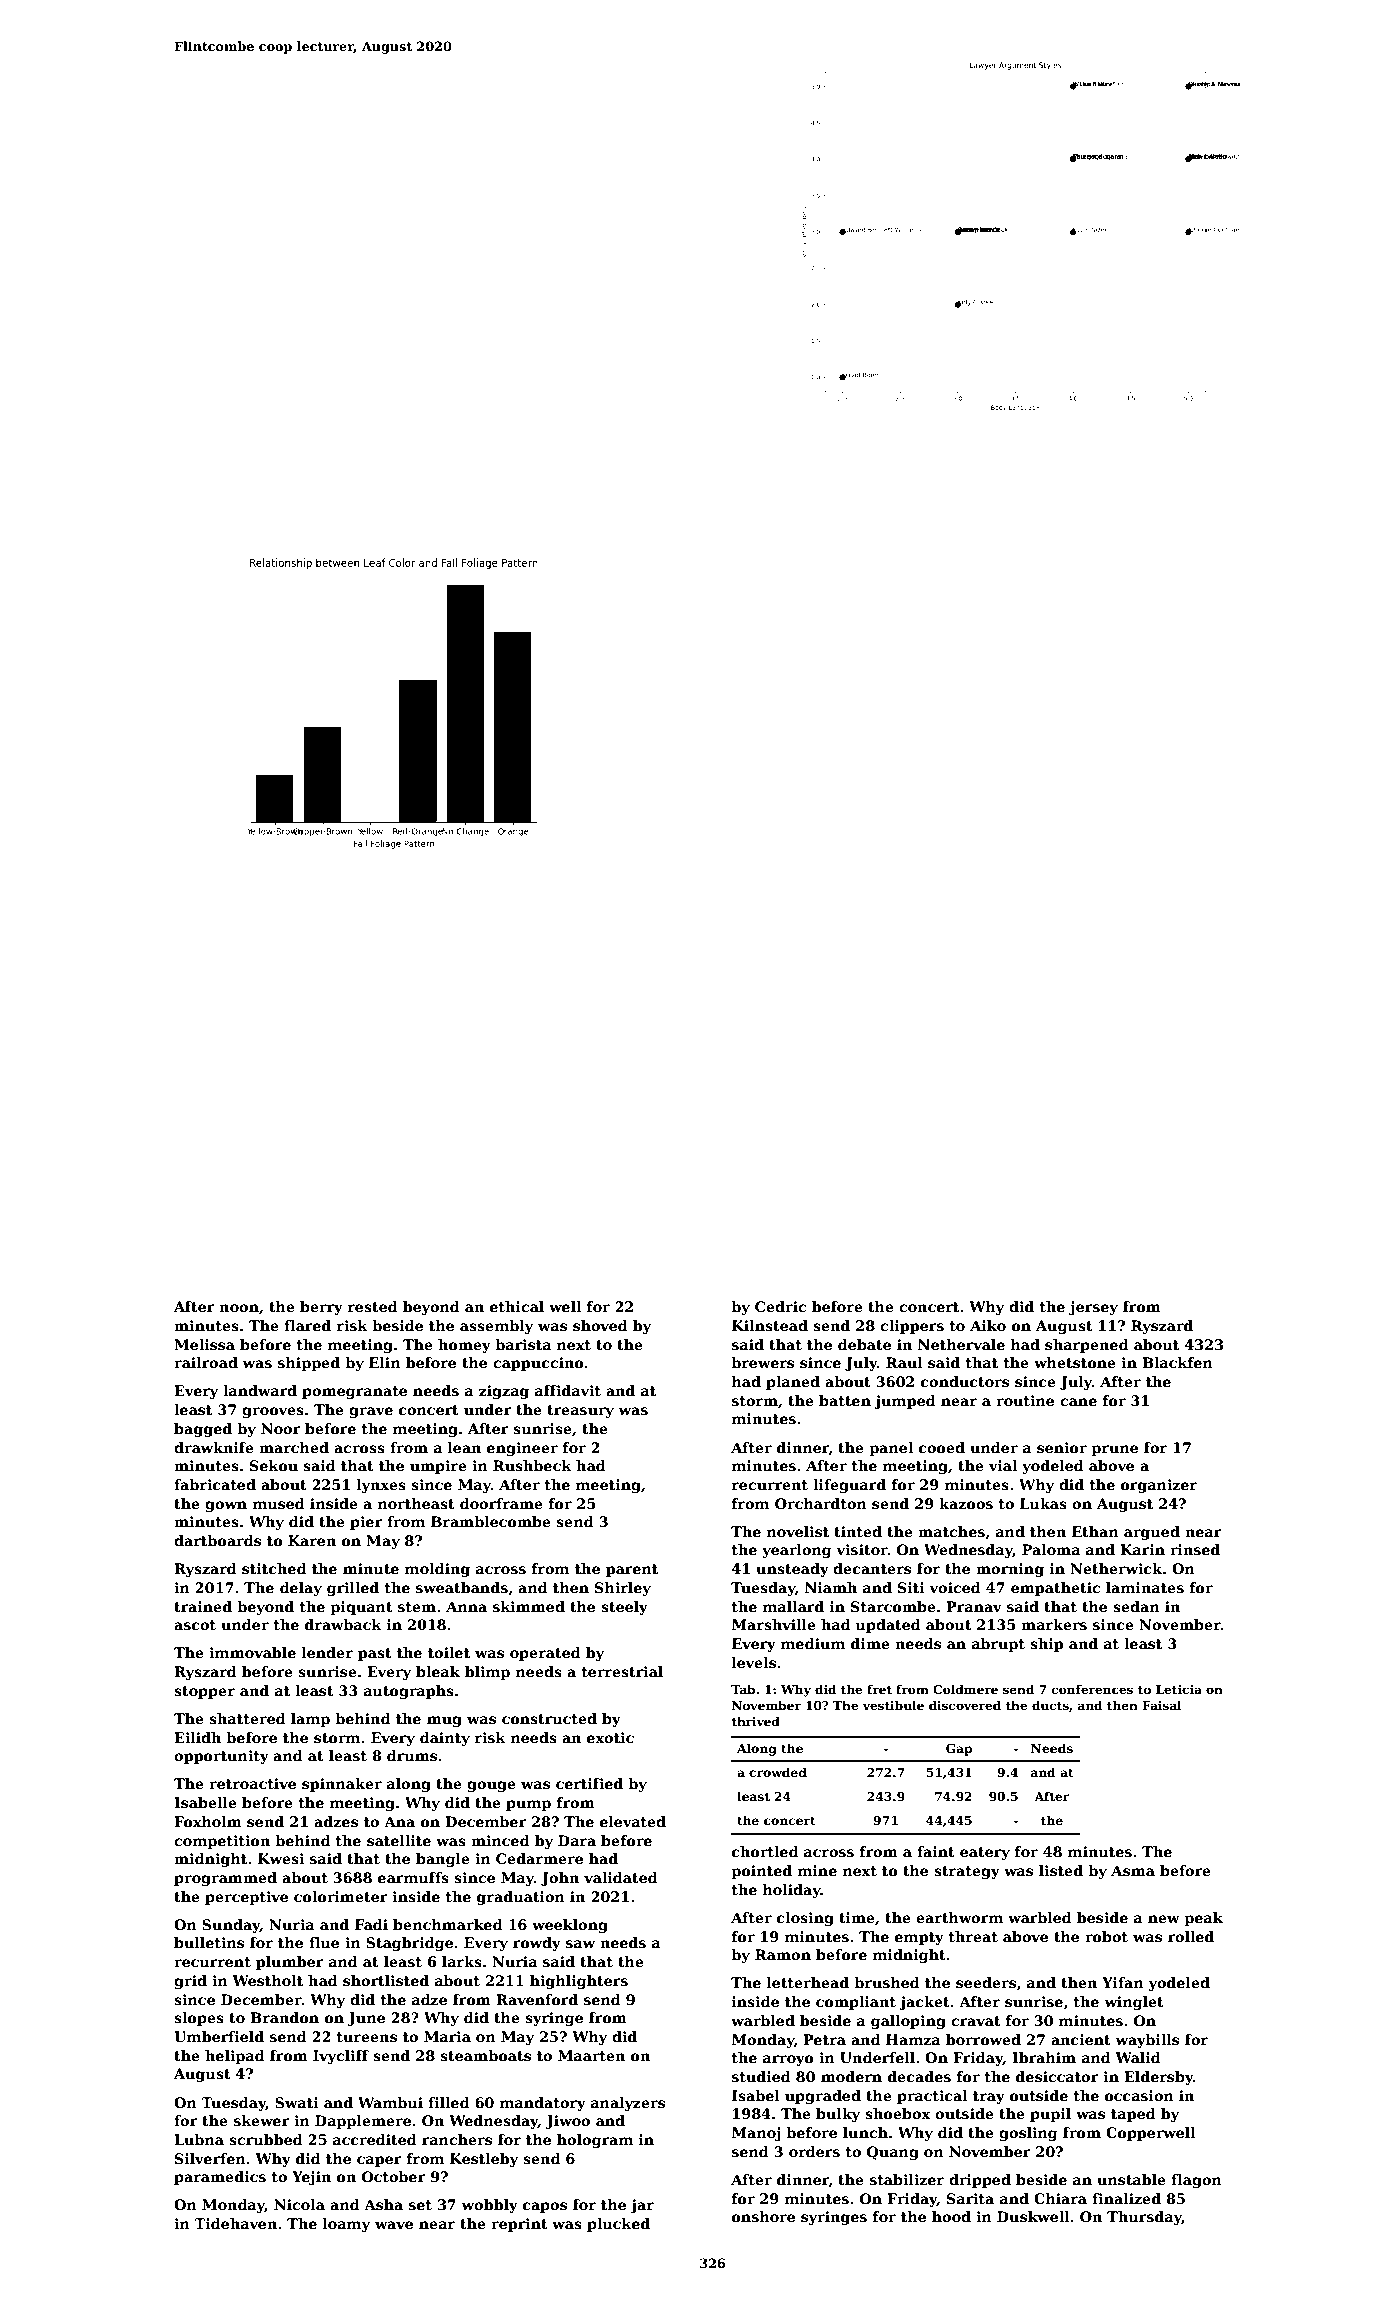 Image resolution: width=1399 pixels, height=2304 pixels. Describe the element at coordinates (204, 1344) in the document. I see `Melissa` at that location.
